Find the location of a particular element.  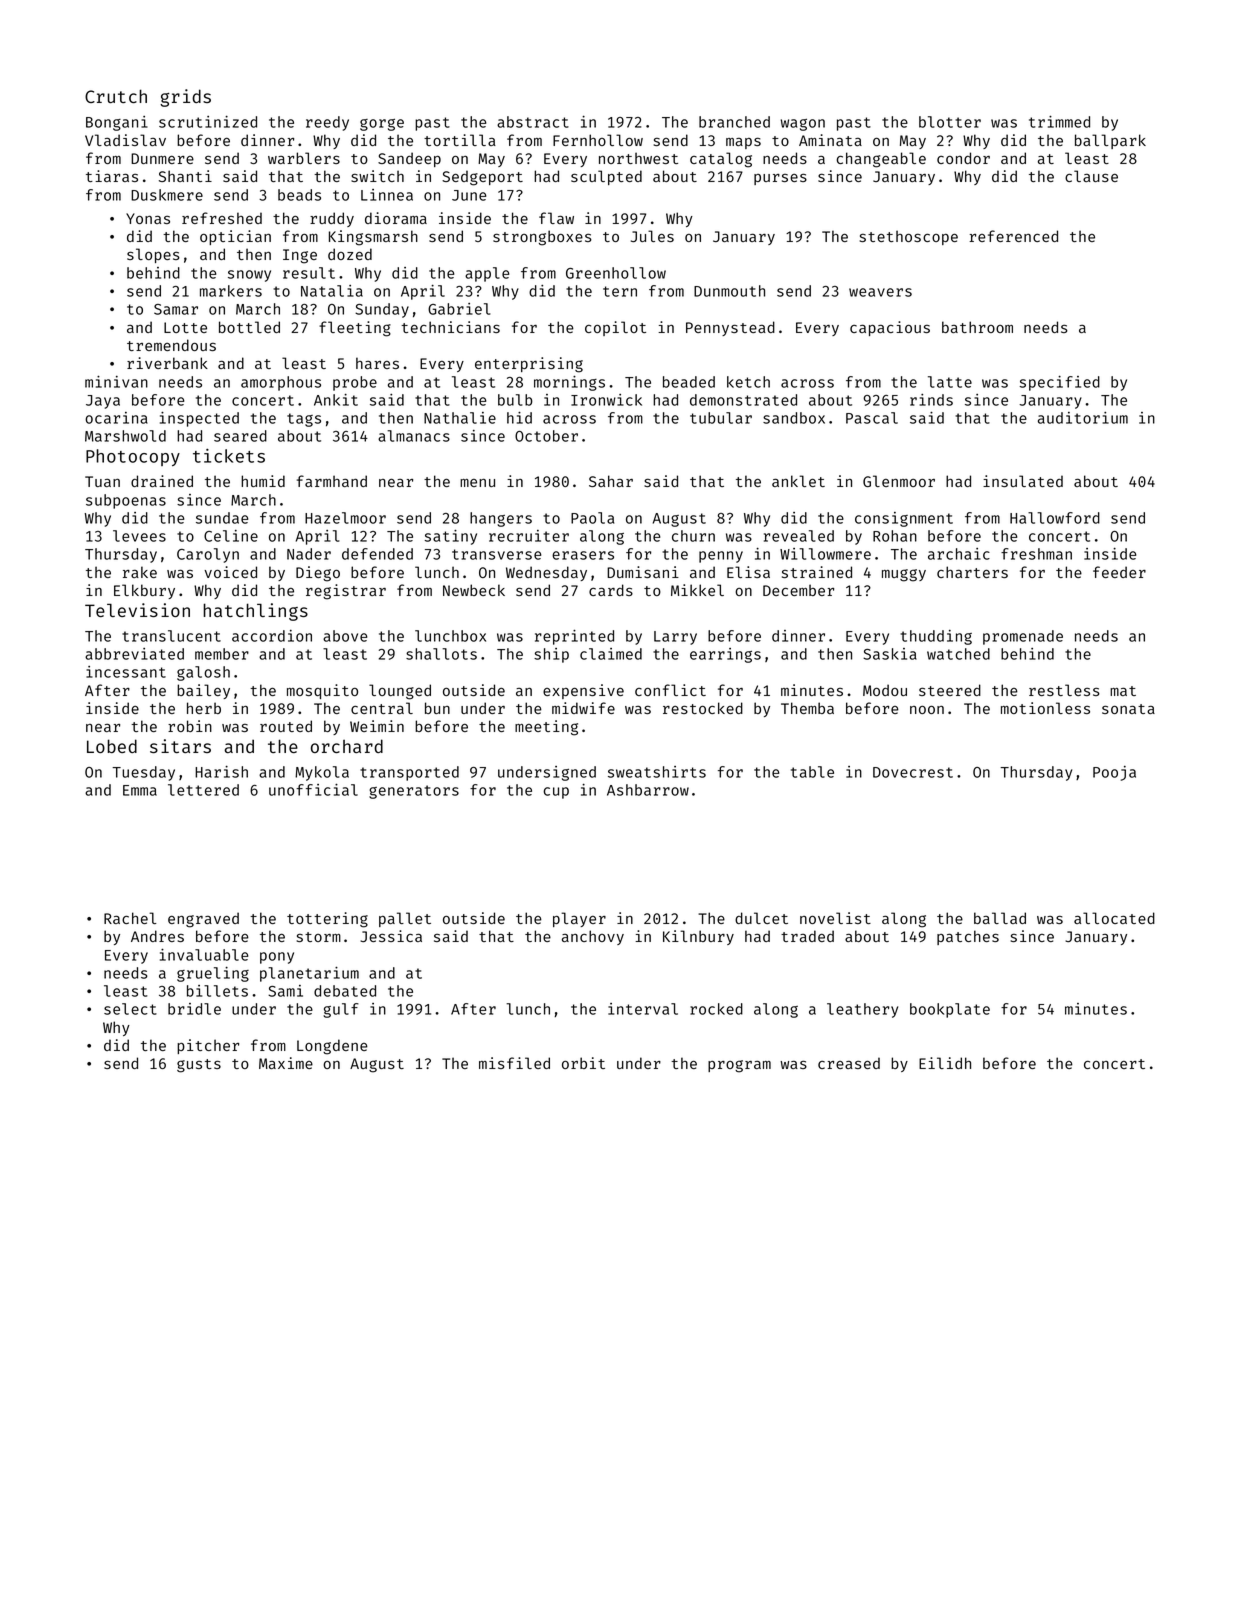

Ashbarrow is located at coordinates (648, 790).
